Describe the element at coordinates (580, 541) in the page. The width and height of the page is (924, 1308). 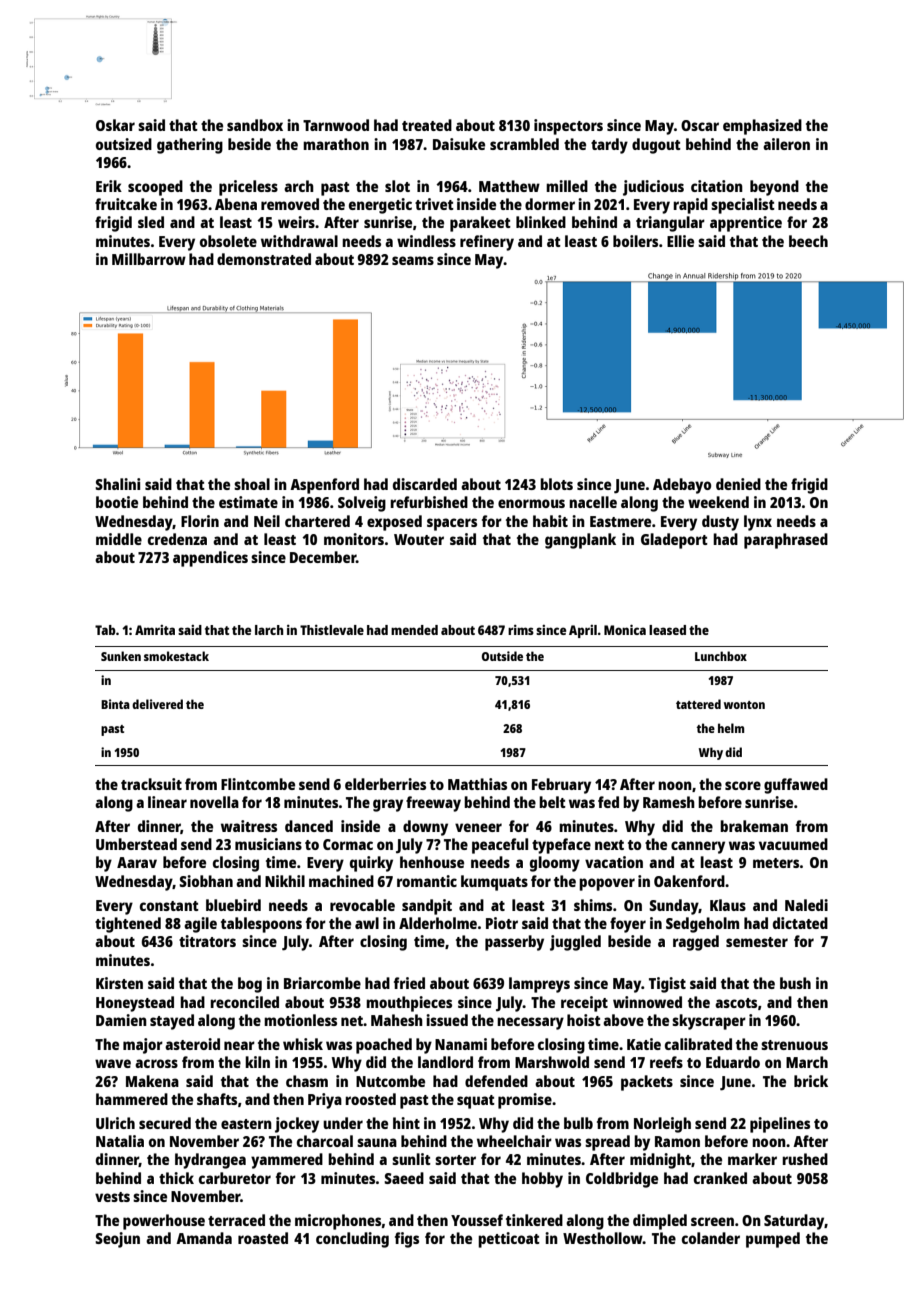
I see `gangplank` at that location.
